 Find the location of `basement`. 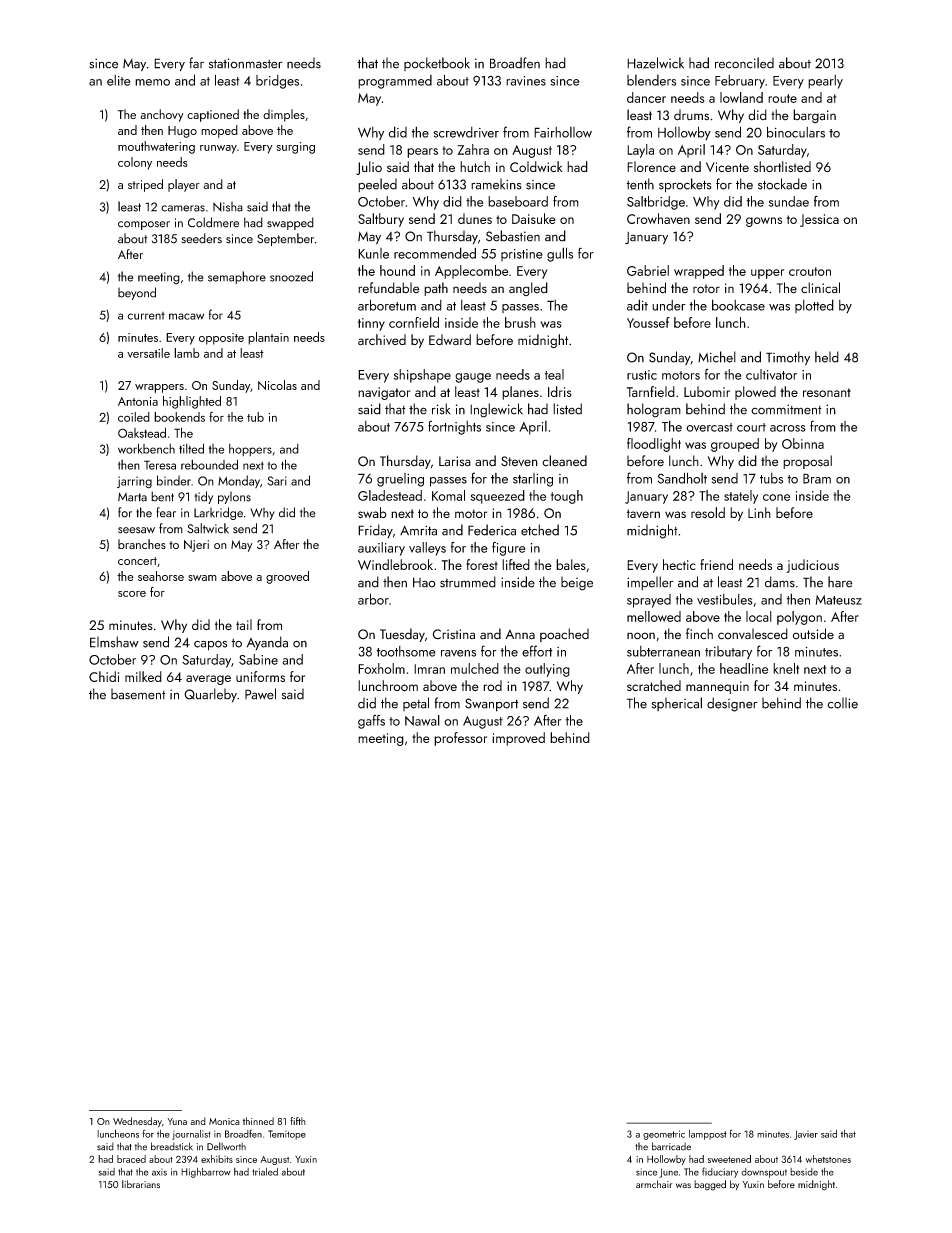

basement is located at coordinates (138, 694).
